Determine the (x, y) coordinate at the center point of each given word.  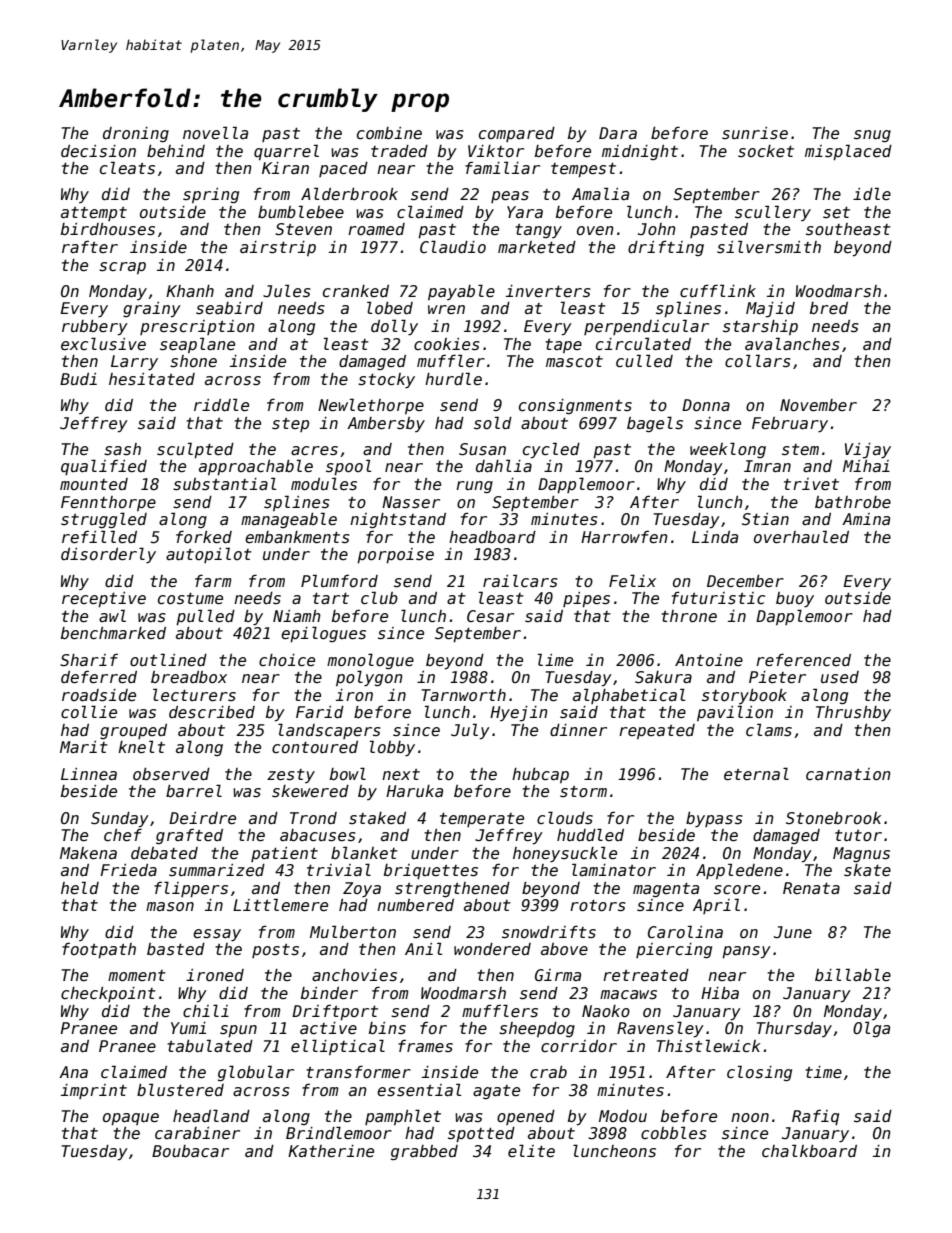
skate (867, 870)
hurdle (453, 378)
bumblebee (301, 211)
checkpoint (108, 994)
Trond (313, 818)
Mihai (866, 466)
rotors (598, 905)
